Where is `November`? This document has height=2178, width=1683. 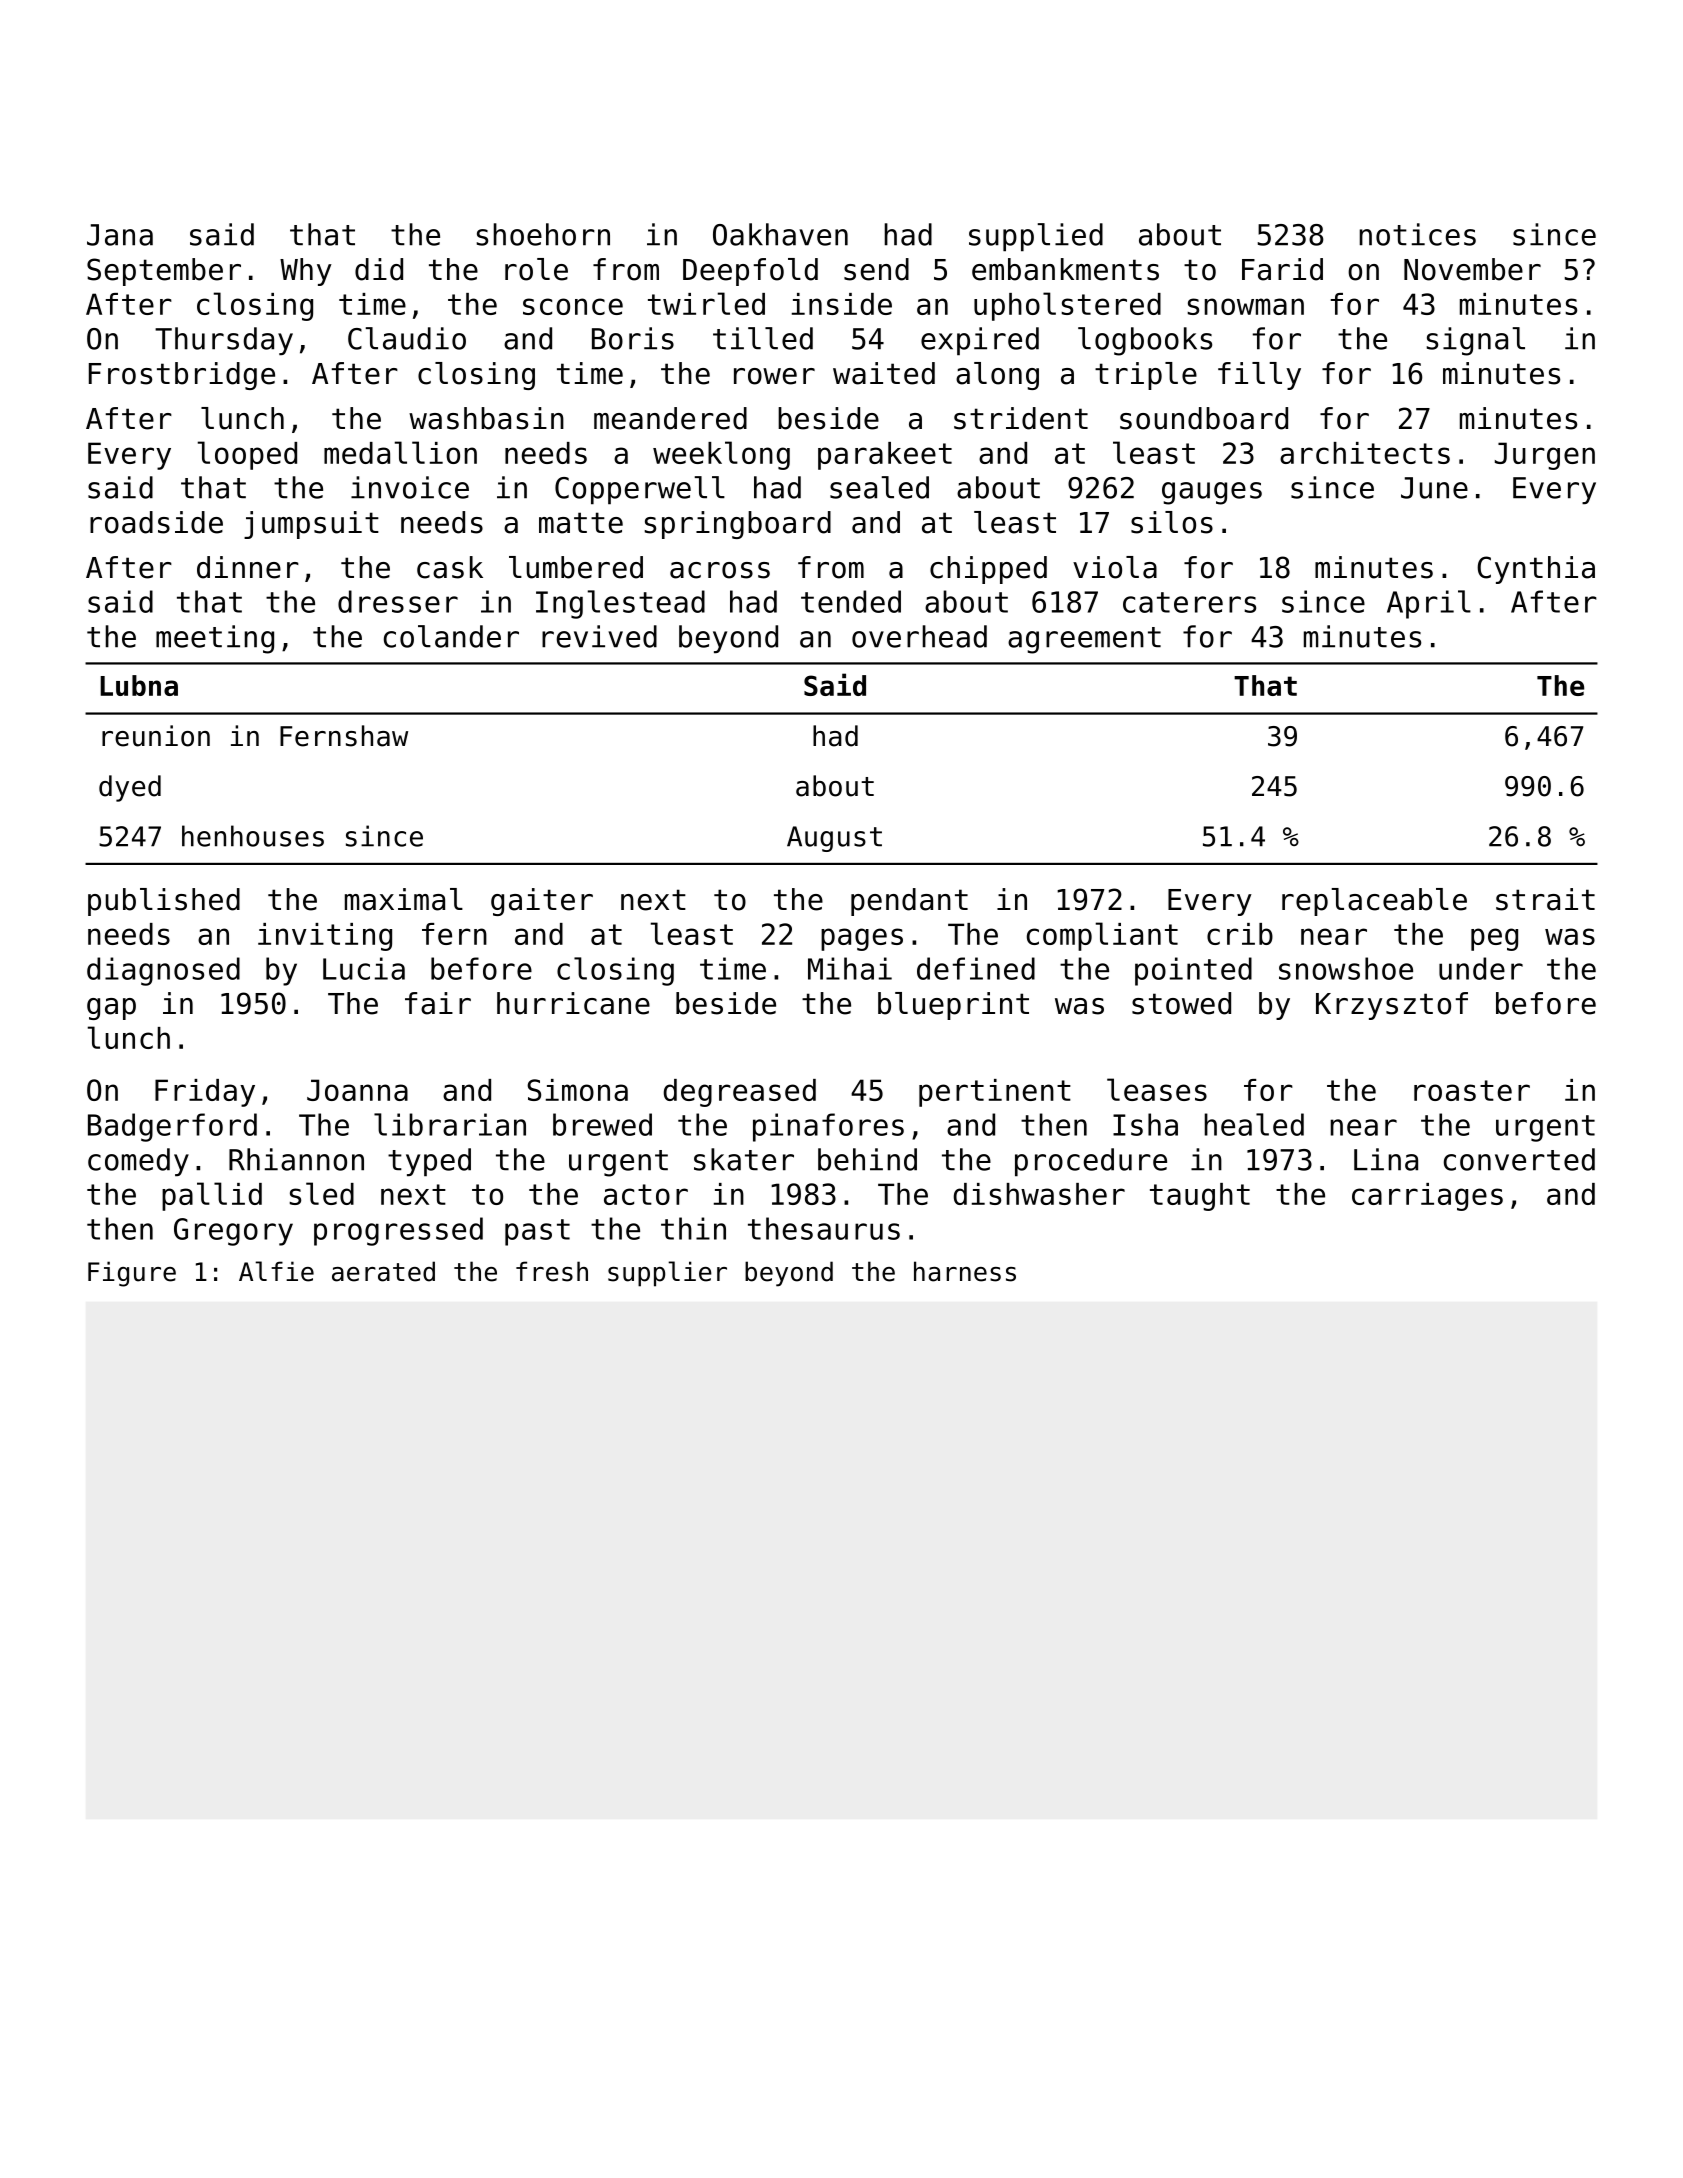 November is located at coordinates (1472, 269).
